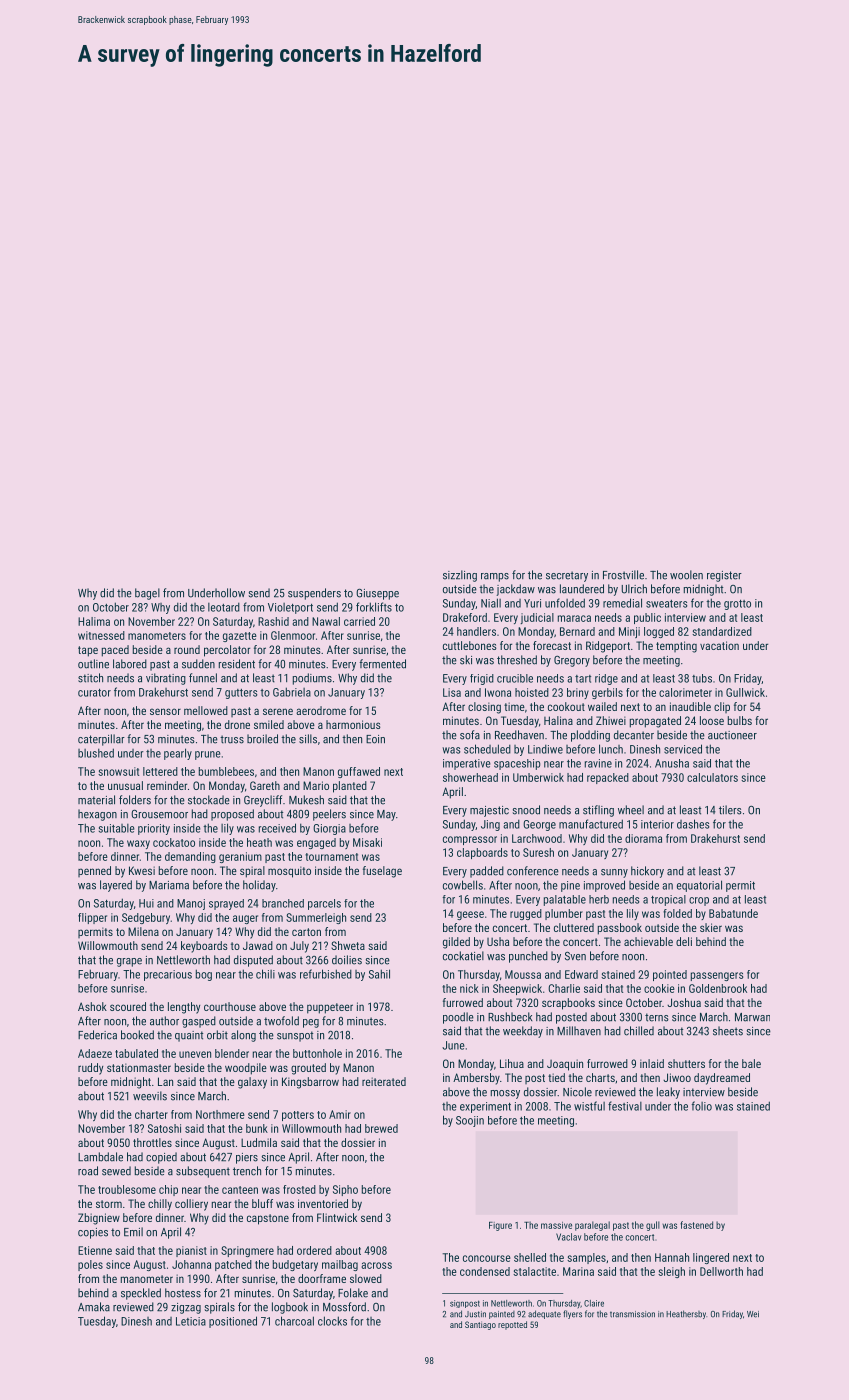 This image has width=849, height=1400. Describe the element at coordinates (465, 617) in the image. I see `Drakeford` at that location.
